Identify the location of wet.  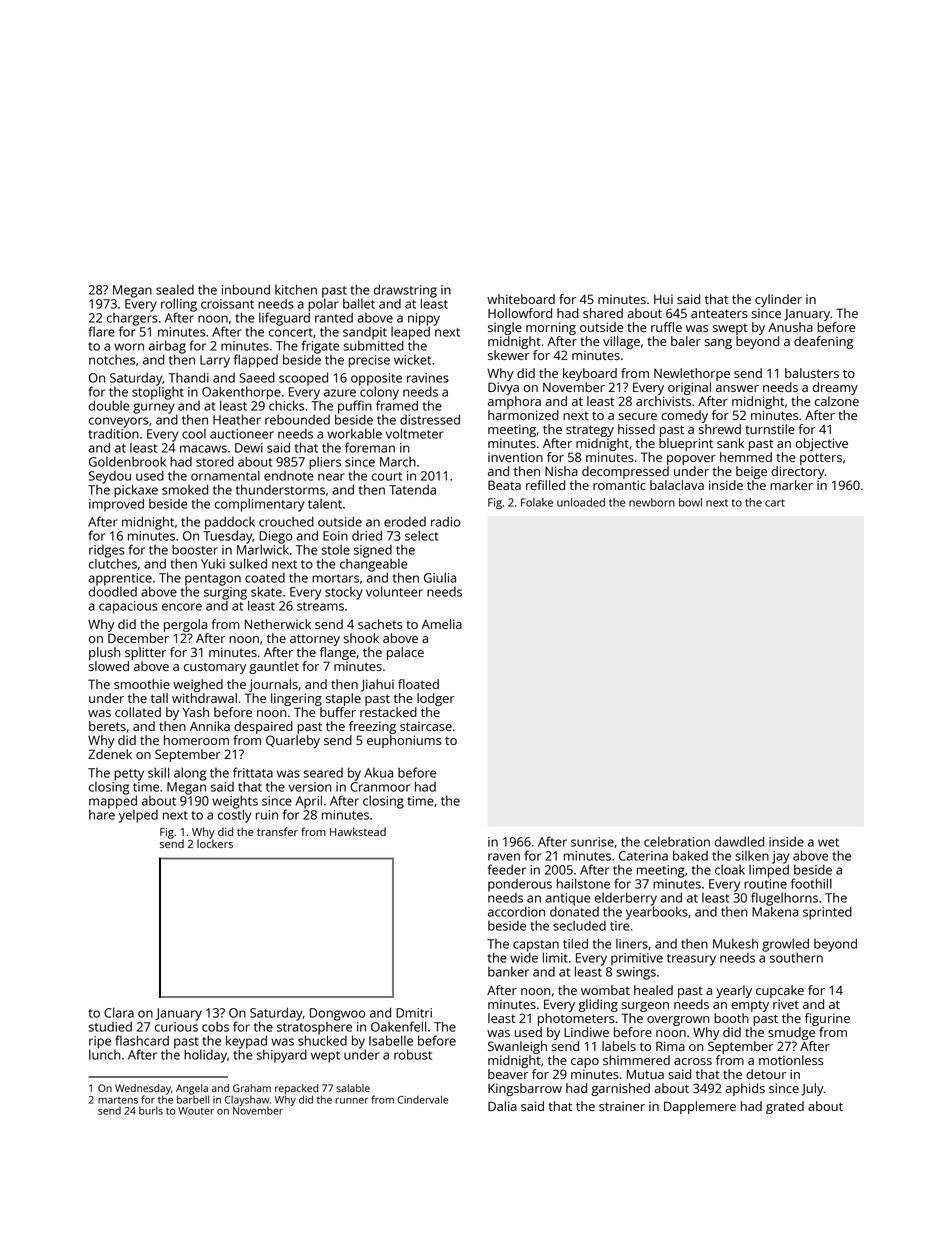
(828, 842).
